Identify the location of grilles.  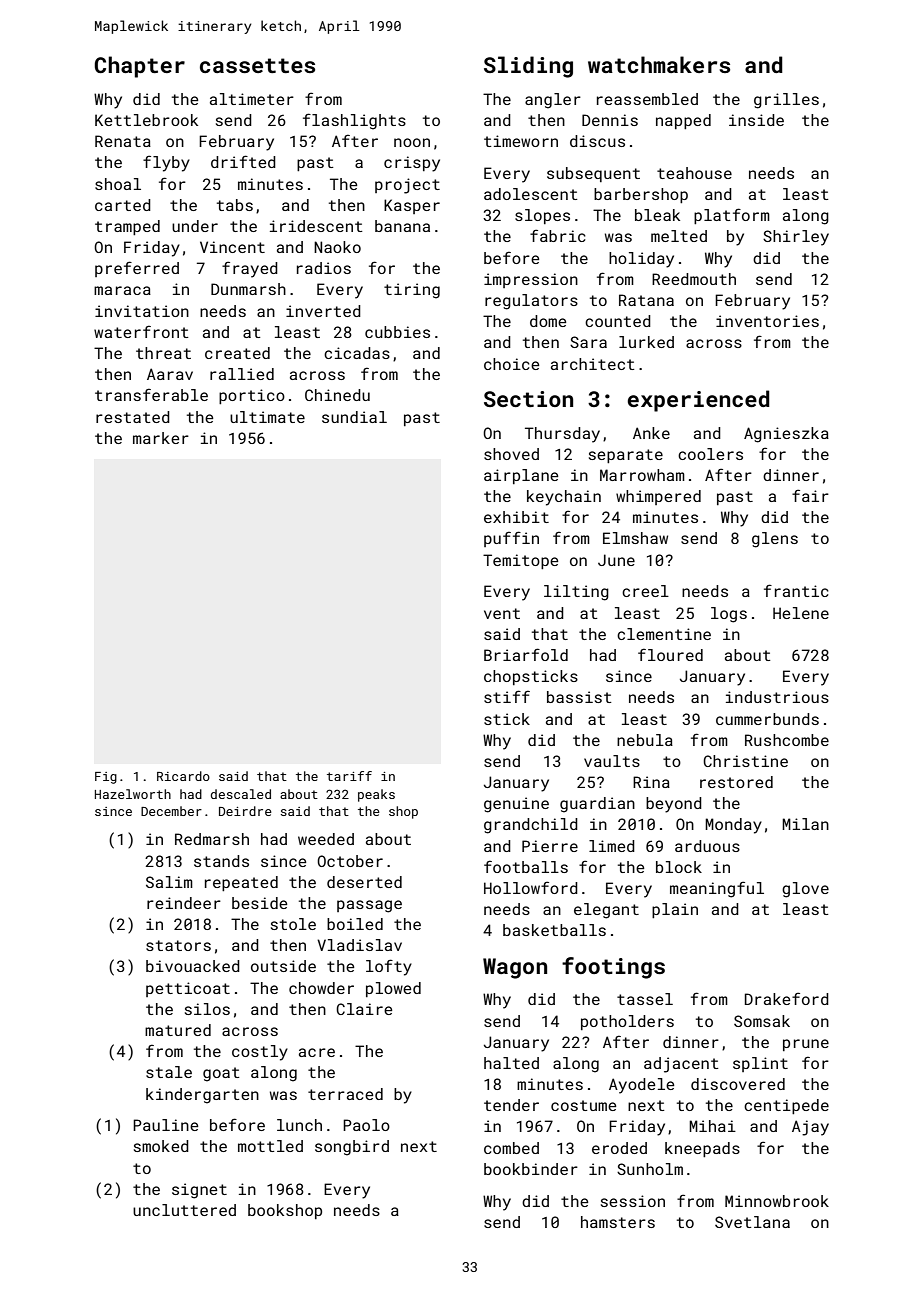
(786, 101).
